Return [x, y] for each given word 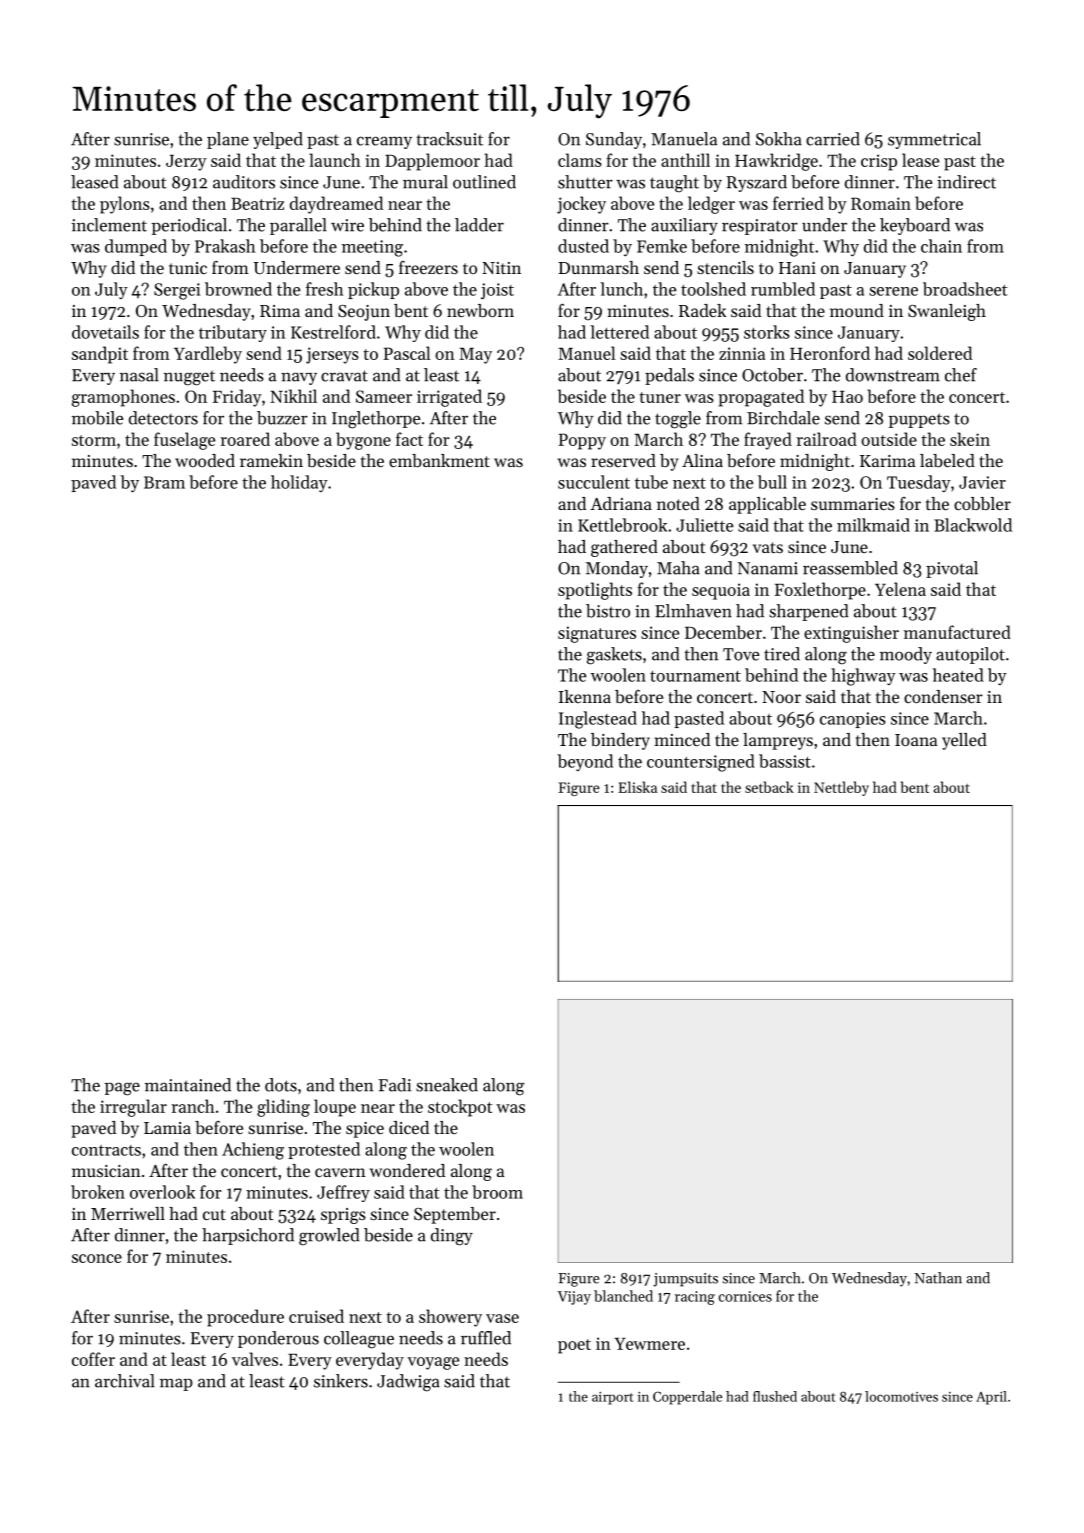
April [991, 1398]
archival [125, 1381]
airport [612, 1398]
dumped [136, 247]
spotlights [595, 591]
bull [772, 482]
